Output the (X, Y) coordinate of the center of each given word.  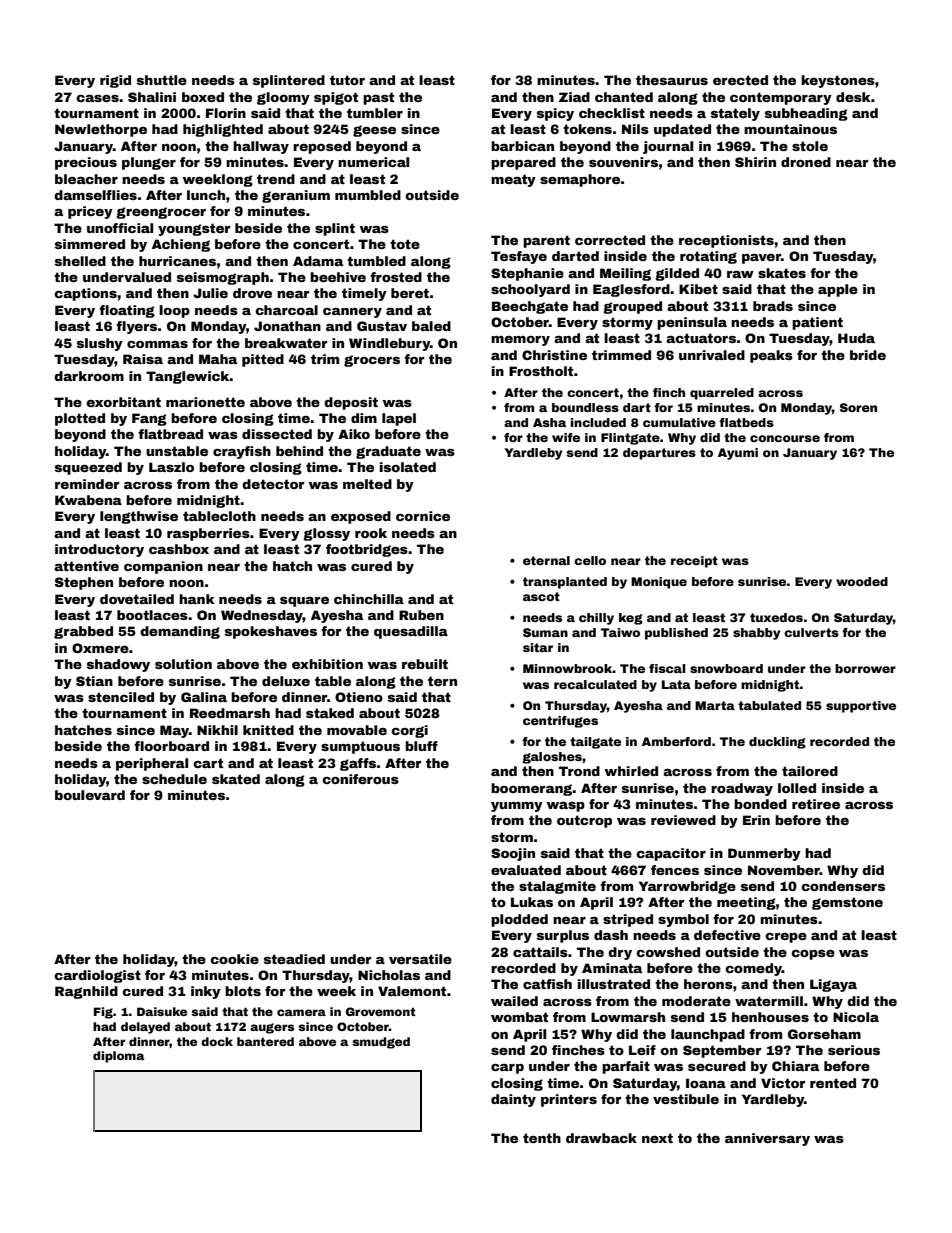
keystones (838, 81)
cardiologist (97, 976)
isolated (408, 467)
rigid (115, 81)
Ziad (574, 97)
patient (817, 323)
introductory (99, 550)
